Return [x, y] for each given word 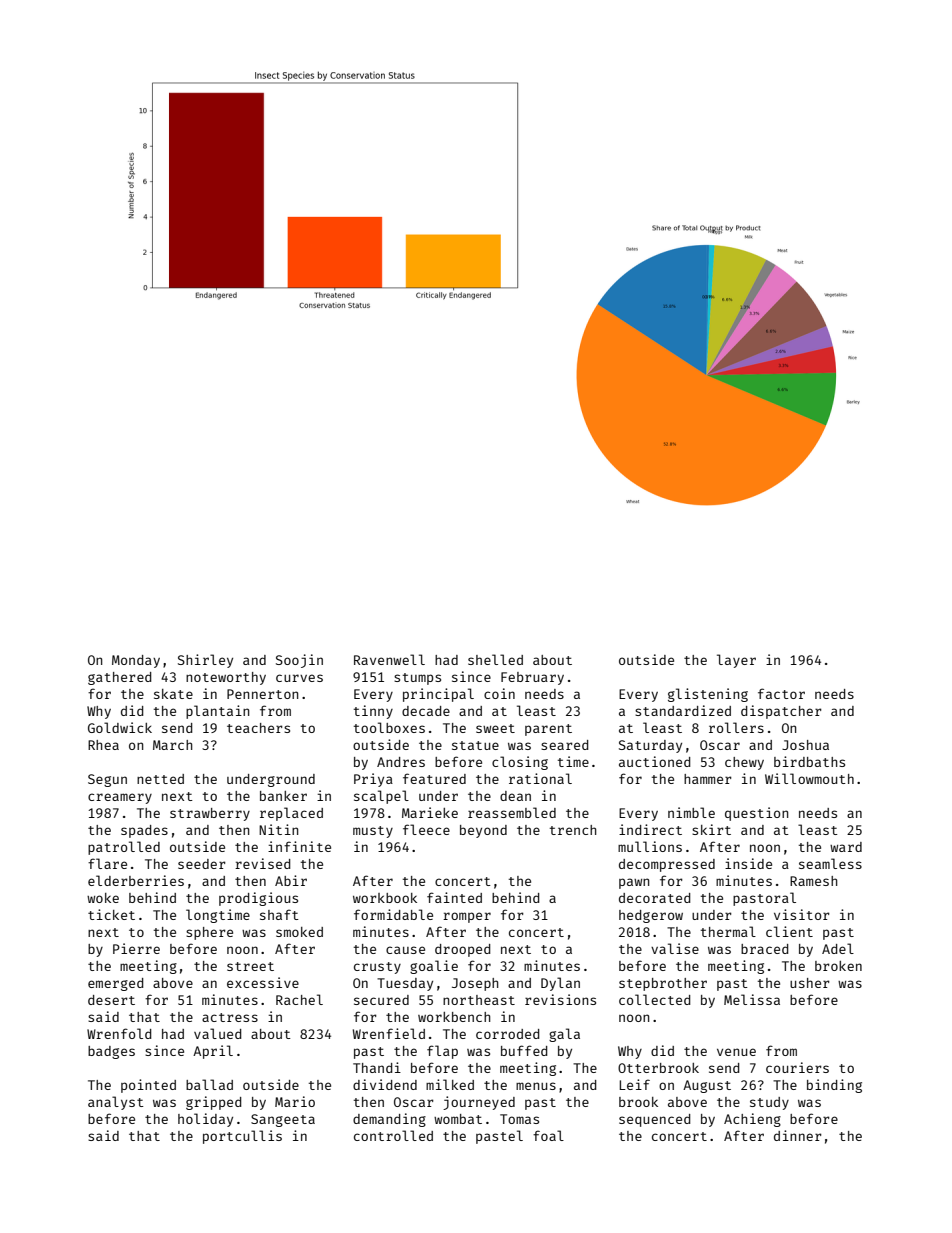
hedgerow [651, 916]
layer [736, 661]
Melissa [752, 999]
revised [262, 863]
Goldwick [120, 727]
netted [160, 779]
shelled [495, 659]
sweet [495, 728]
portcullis [242, 1137]
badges [111, 1052]
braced [764, 949]
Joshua [805, 745]
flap [442, 1052]
